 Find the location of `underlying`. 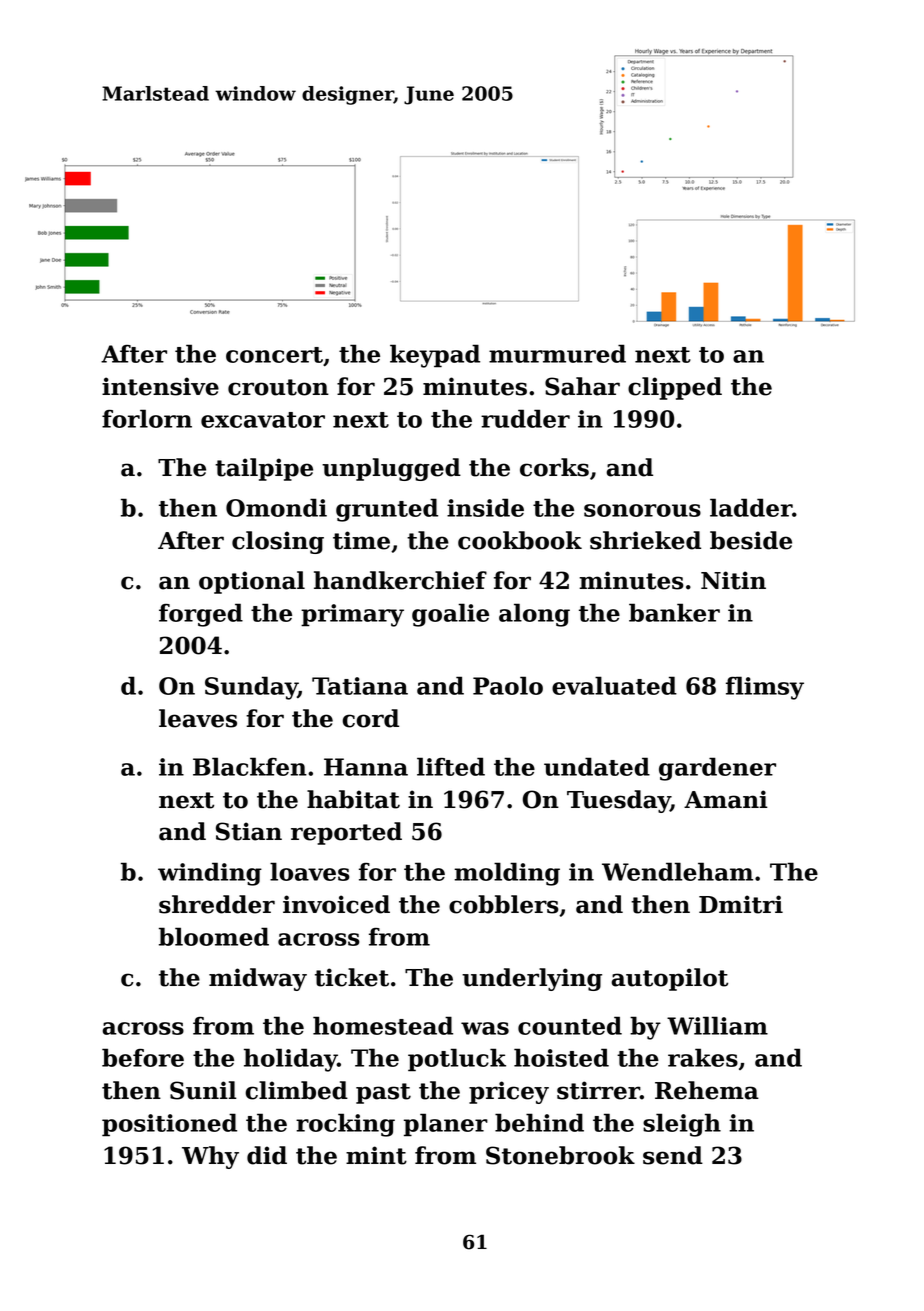

underlying is located at coordinates (532, 979).
